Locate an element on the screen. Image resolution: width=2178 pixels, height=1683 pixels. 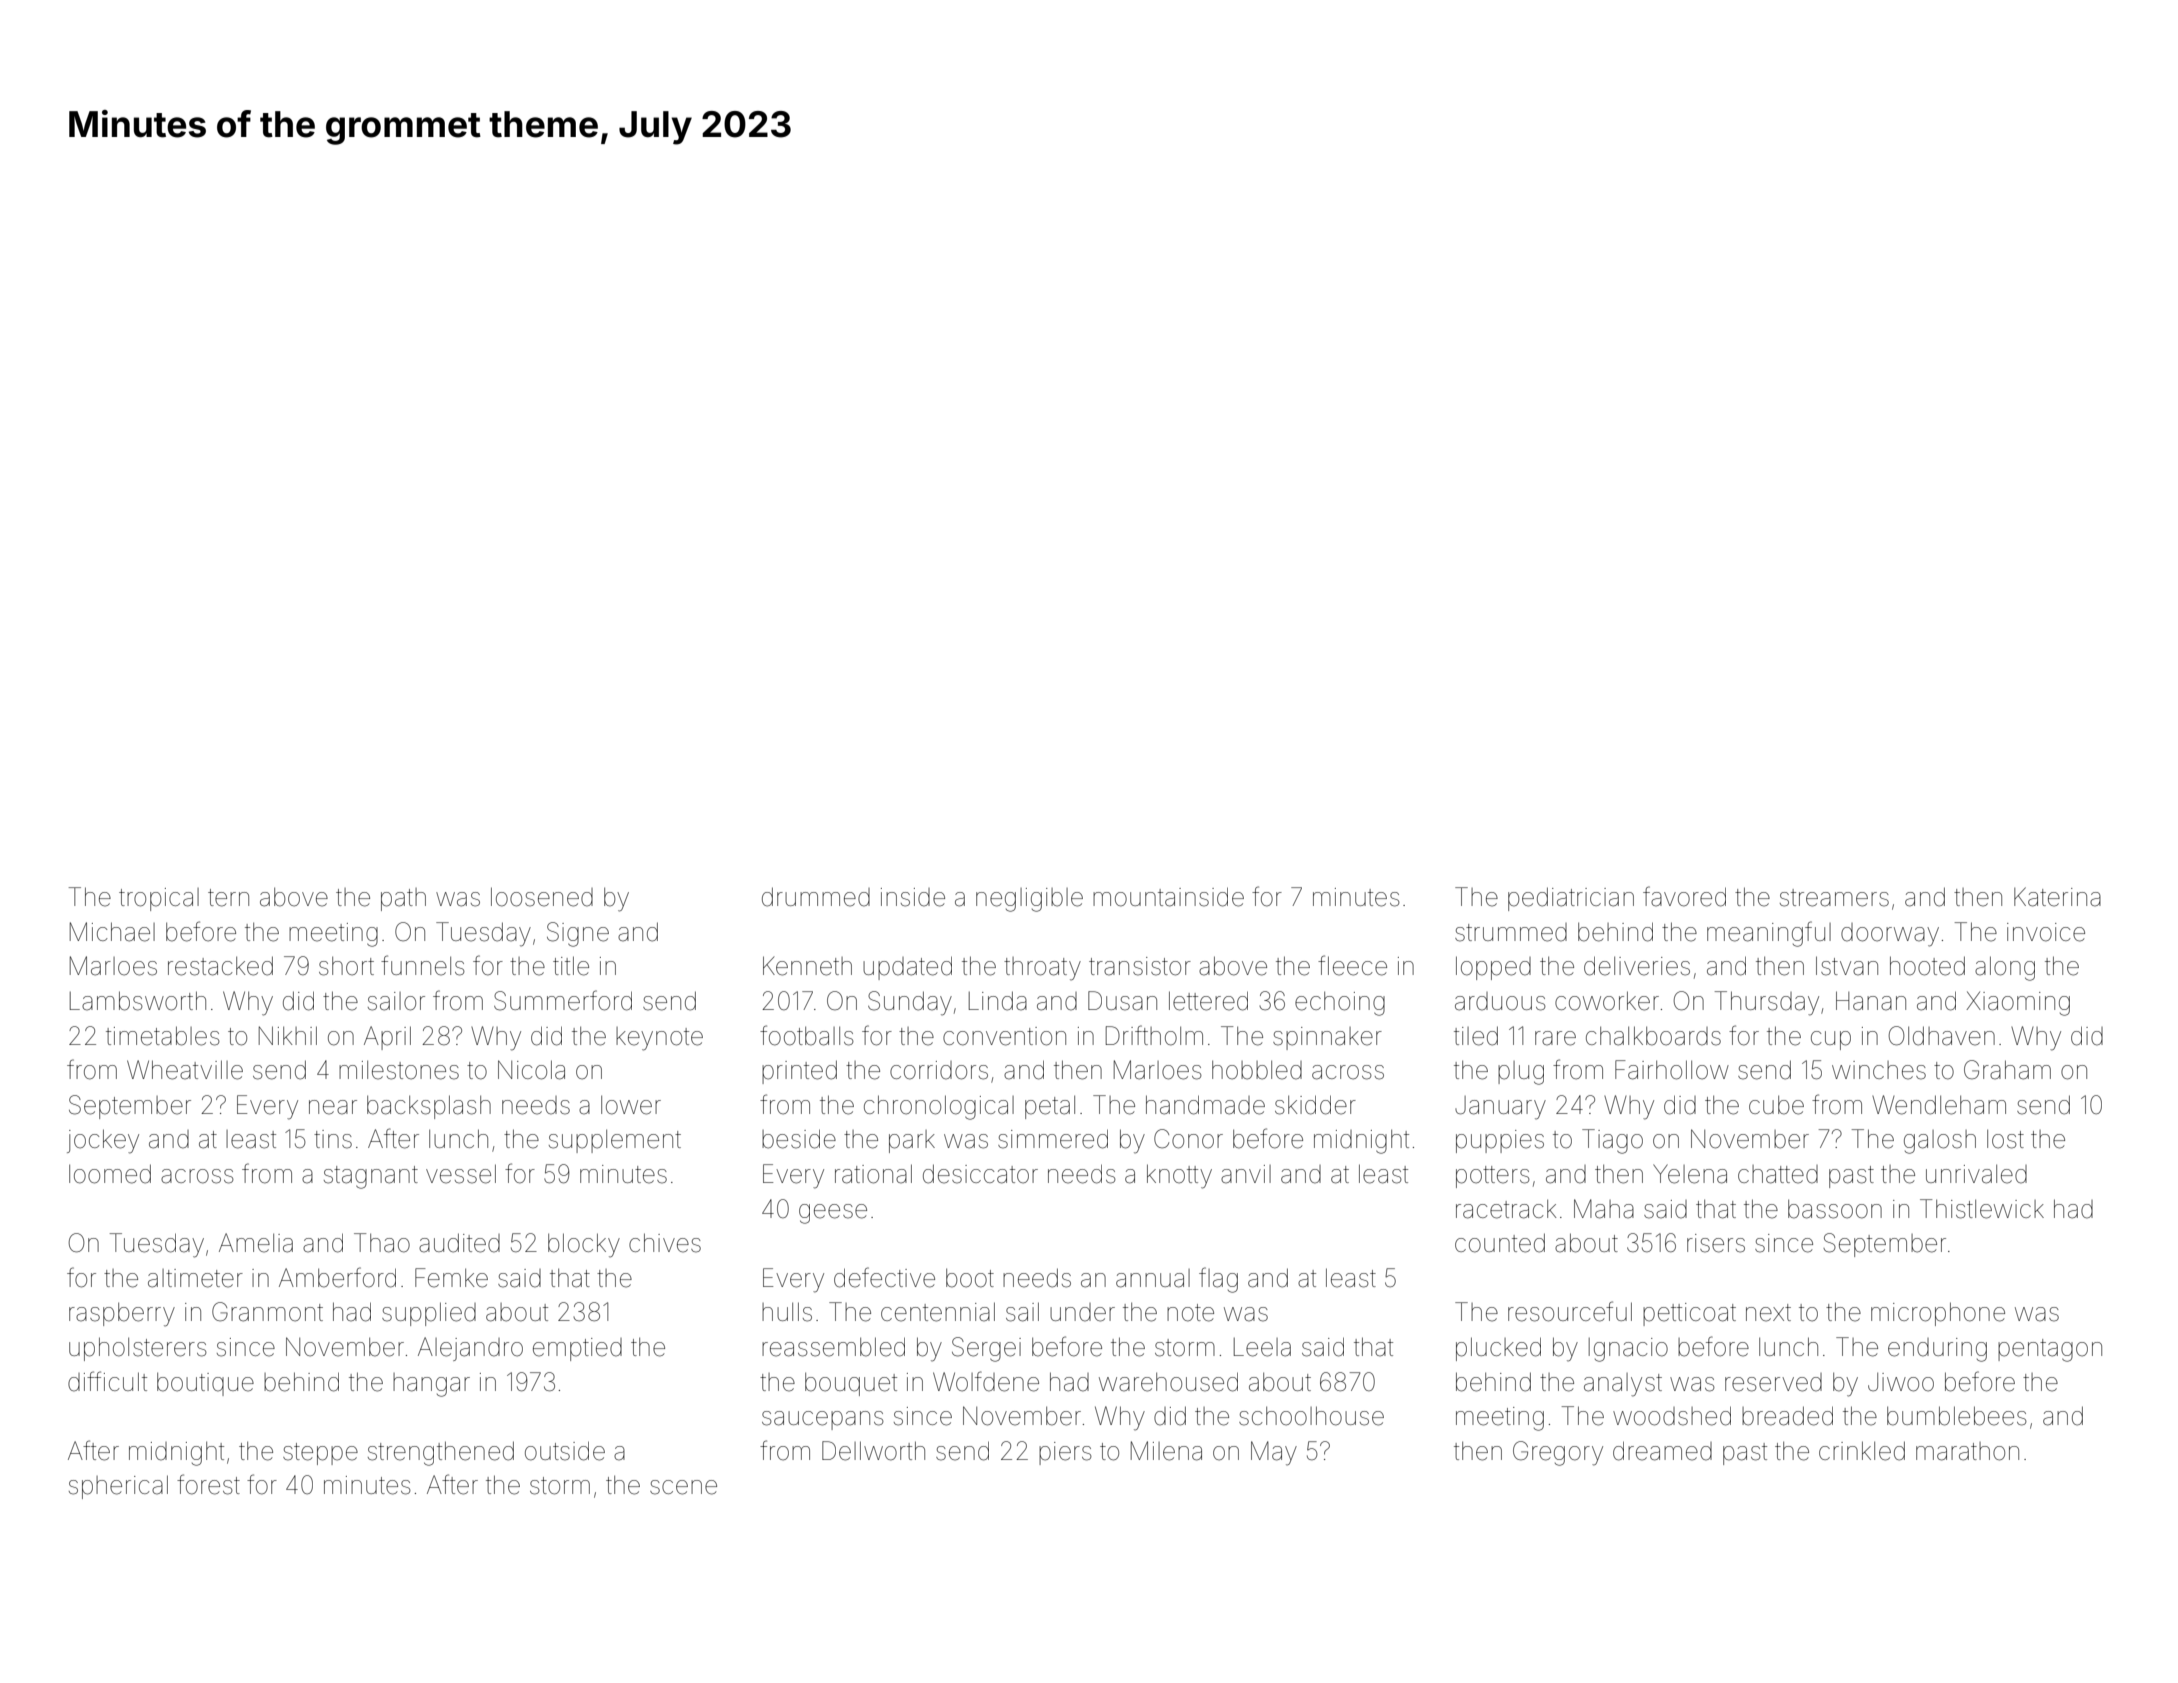
spherical is located at coordinates (118, 1487).
